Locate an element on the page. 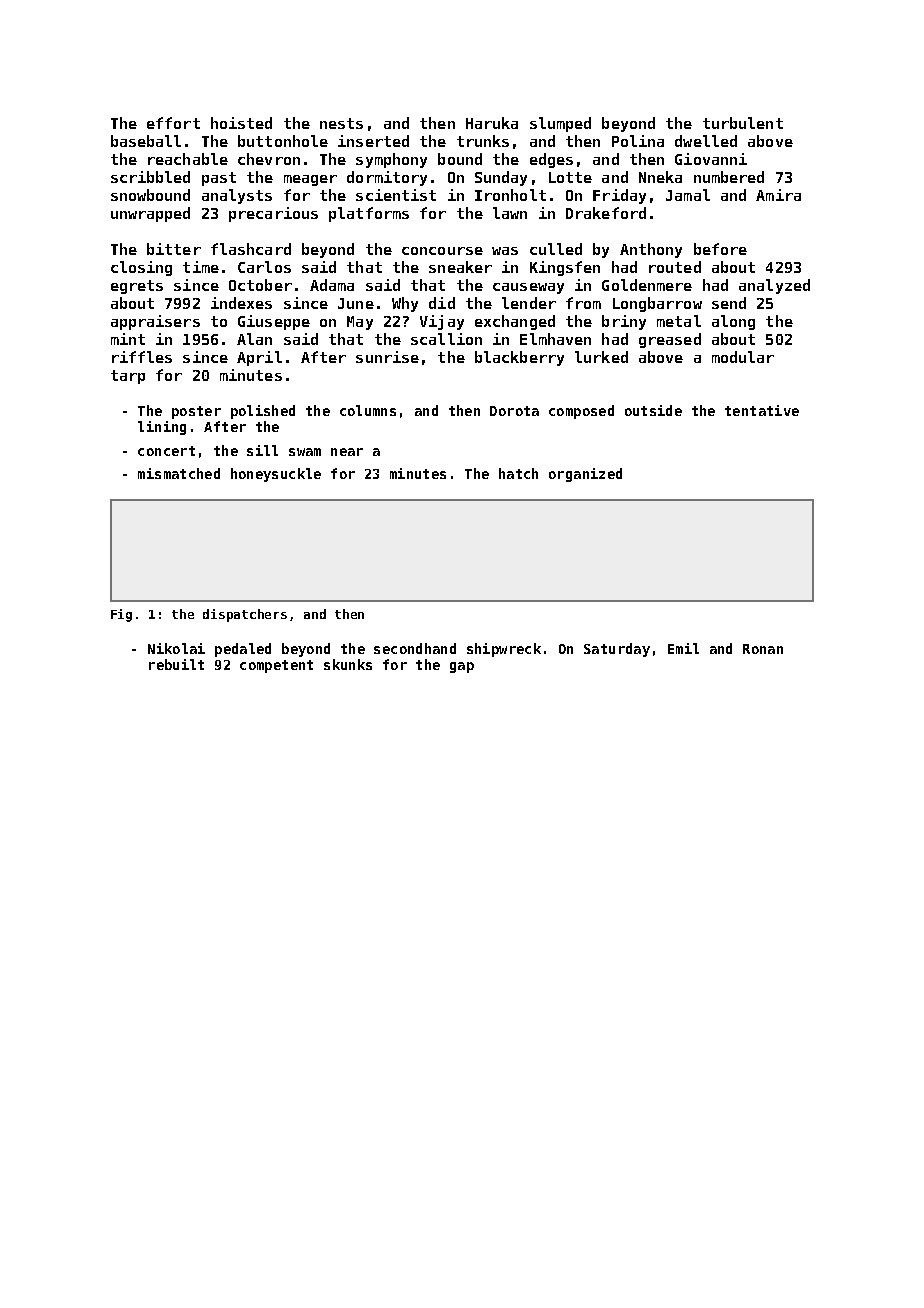  Amira is located at coordinates (778, 195).
